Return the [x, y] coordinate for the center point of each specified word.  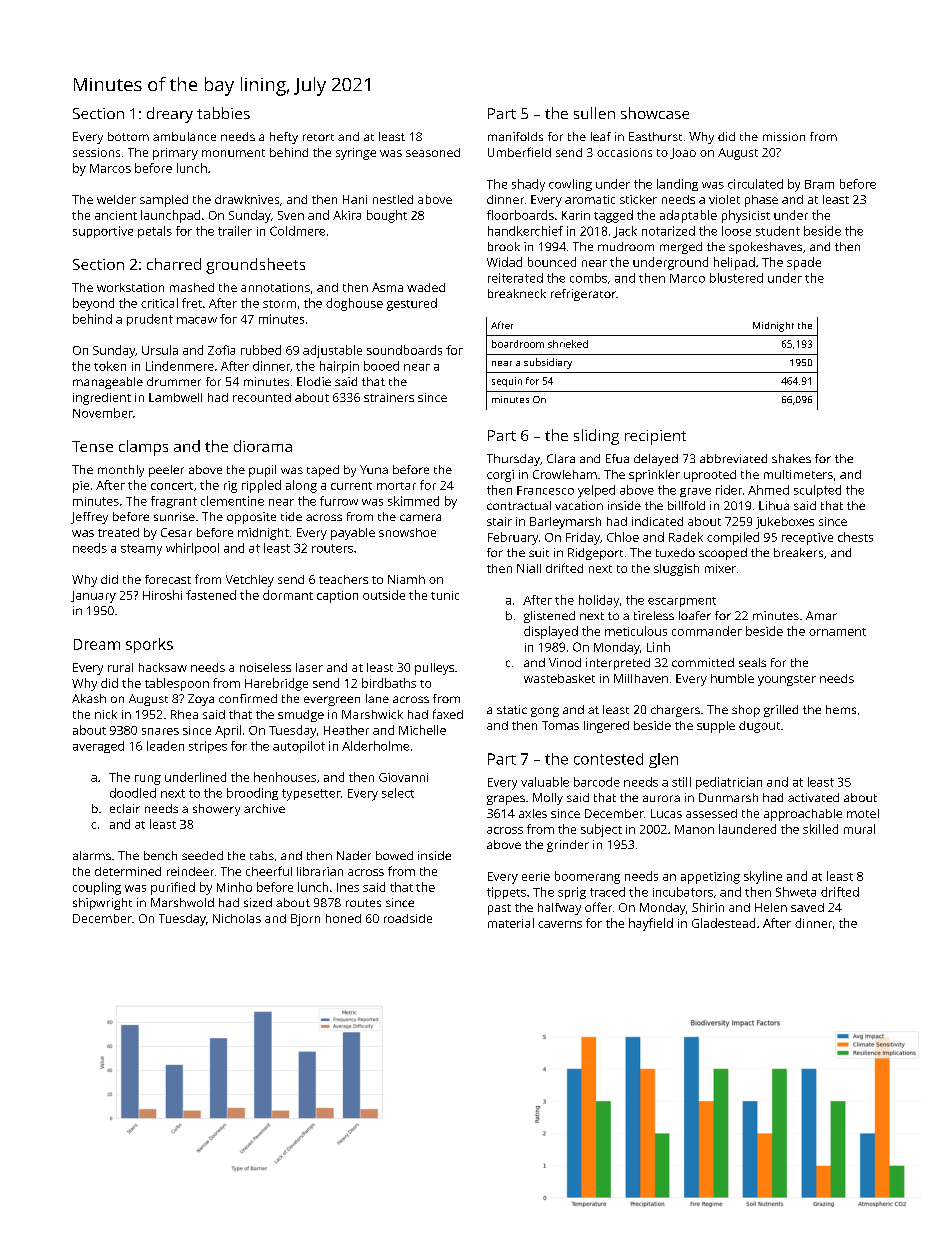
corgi [500, 476]
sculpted [817, 491]
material [511, 923]
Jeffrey [89, 518]
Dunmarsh [728, 797]
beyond [93, 304]
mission [784, 136]
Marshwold [182, 902]
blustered [736, 278]
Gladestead [723, 923]
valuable [545, 782]
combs [588, 278]
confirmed [248, 698]
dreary [170, 115]
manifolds [515, 136]
